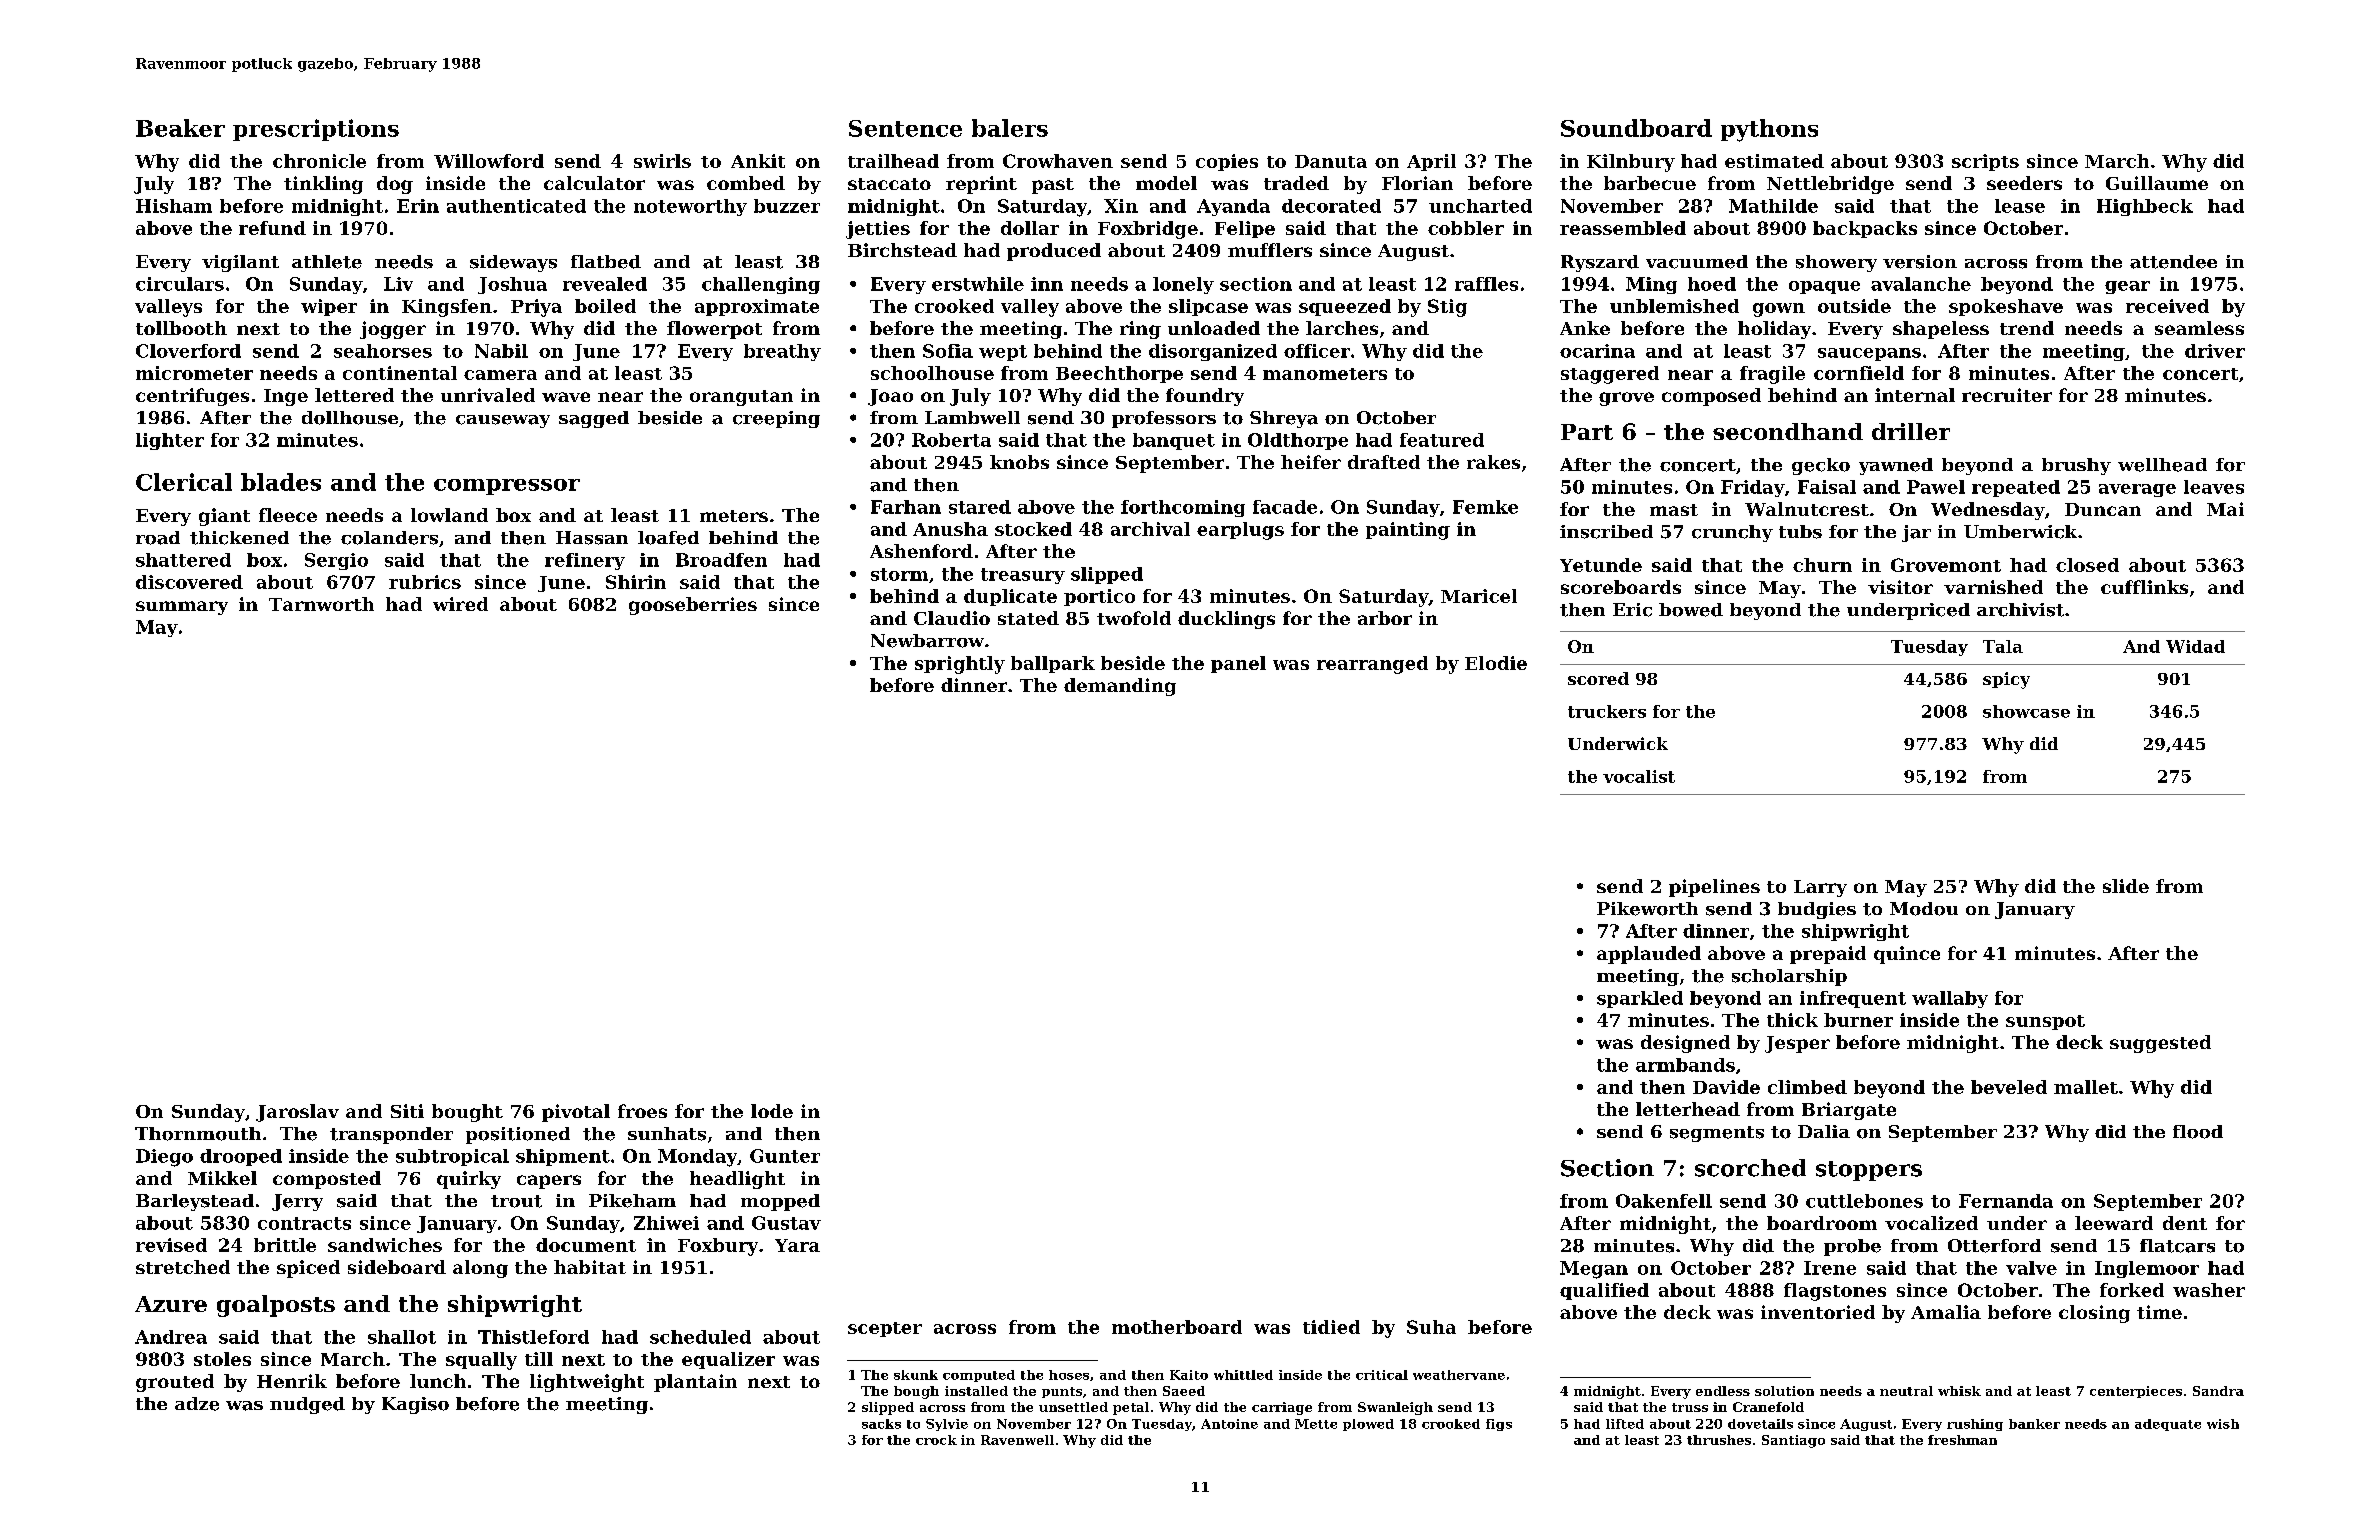  I want to click on Jaroslav, so click(297, 1113).
